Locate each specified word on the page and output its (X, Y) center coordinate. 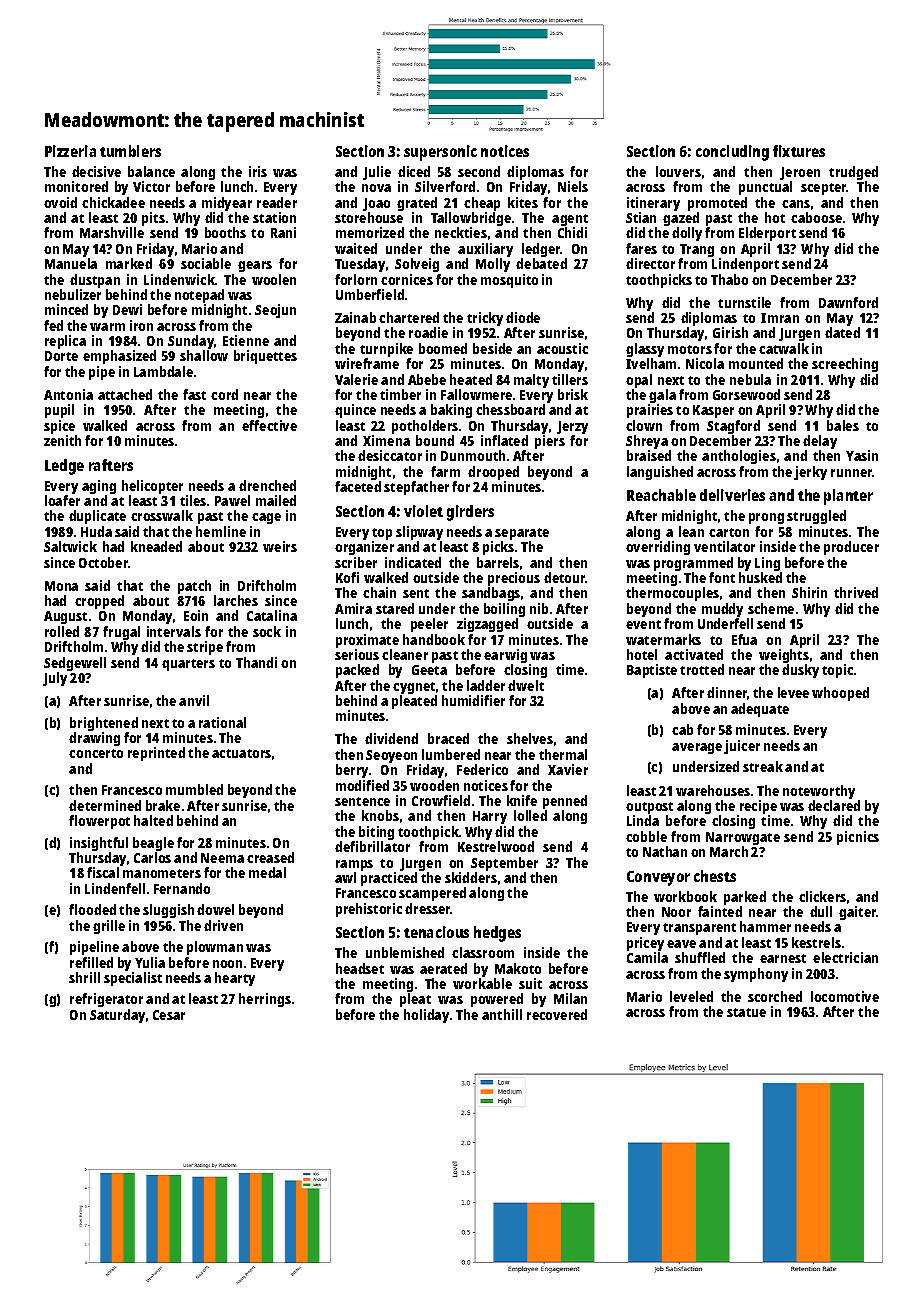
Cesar (169, 1015)
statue (746, 1012)
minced (66, 309)
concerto (96, 753)
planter (848, 497)
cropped (99, 602)
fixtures (799, 151)
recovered (557, 1014)
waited (356, 248)
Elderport (767, 234)
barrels (498, 562)
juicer (742, 747)
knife (522, 800)
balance (151, 171)
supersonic (440, 153)
